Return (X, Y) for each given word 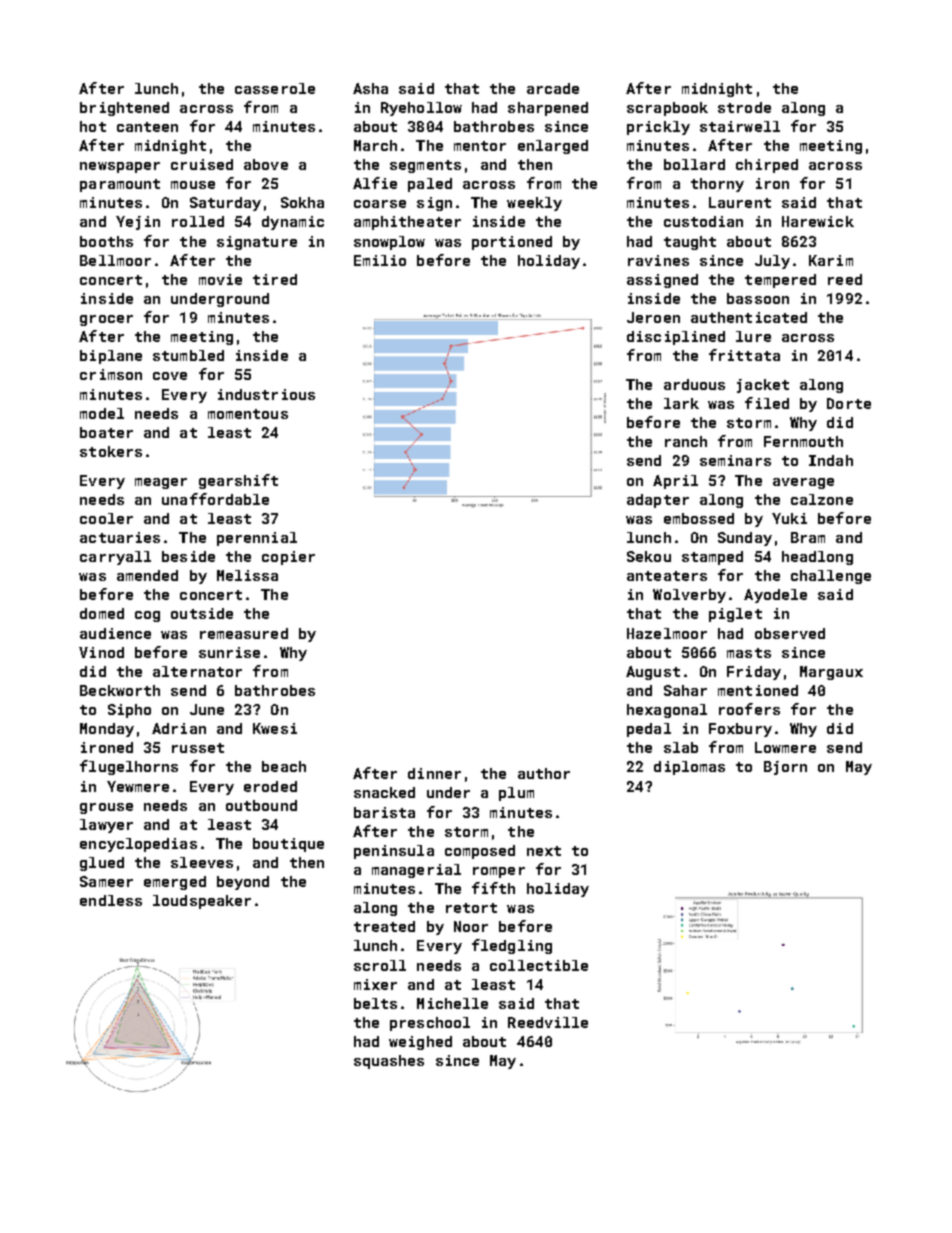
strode (744, 107)
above (266, 164)
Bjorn (785, 768)
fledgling (512, 946)
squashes (389, 1062)
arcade (553, 88)
